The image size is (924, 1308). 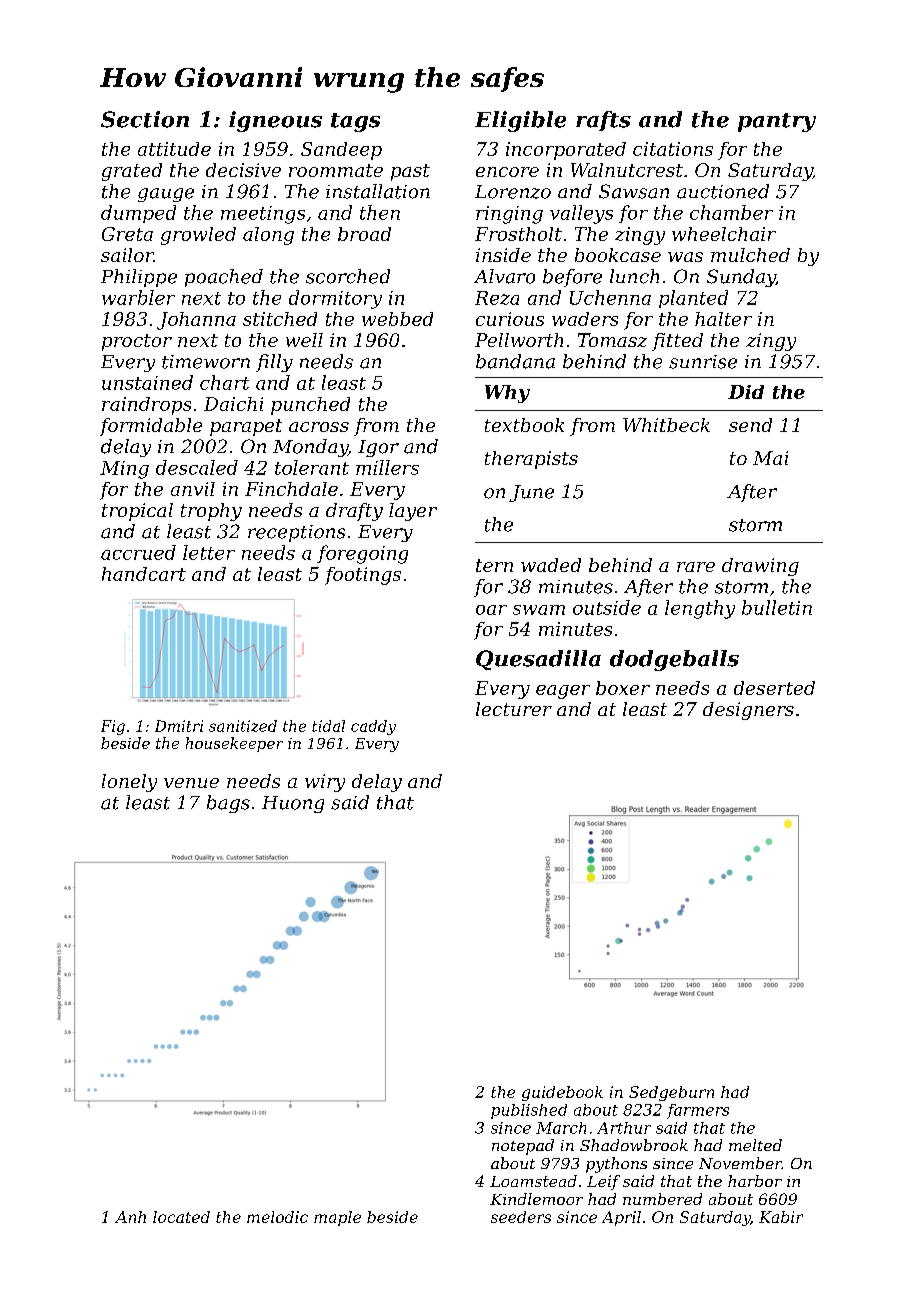 I want to click on Johanna, so click(x=196, y=321).
